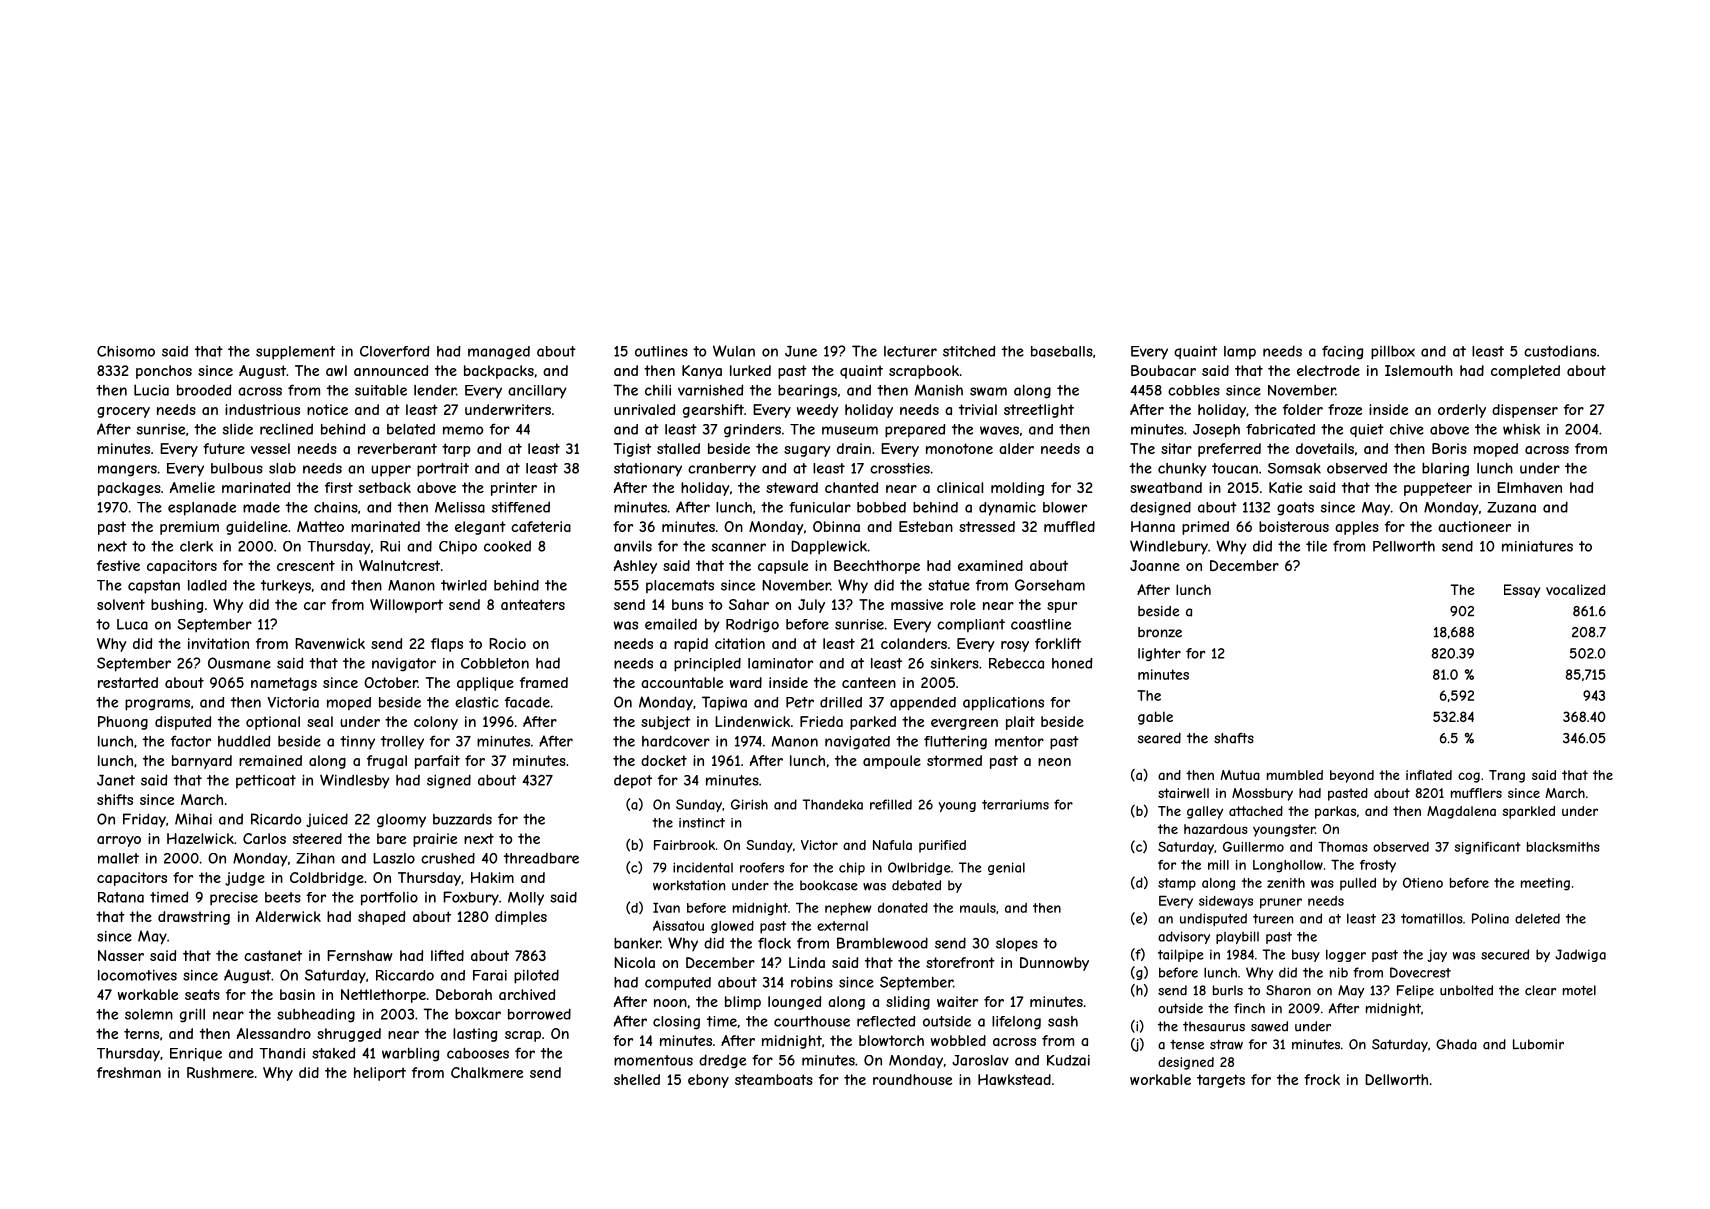  What do you see at coordinates (1054, 964) in the page?
I see `Dunnowby` at bounding box center [1054, 964].
